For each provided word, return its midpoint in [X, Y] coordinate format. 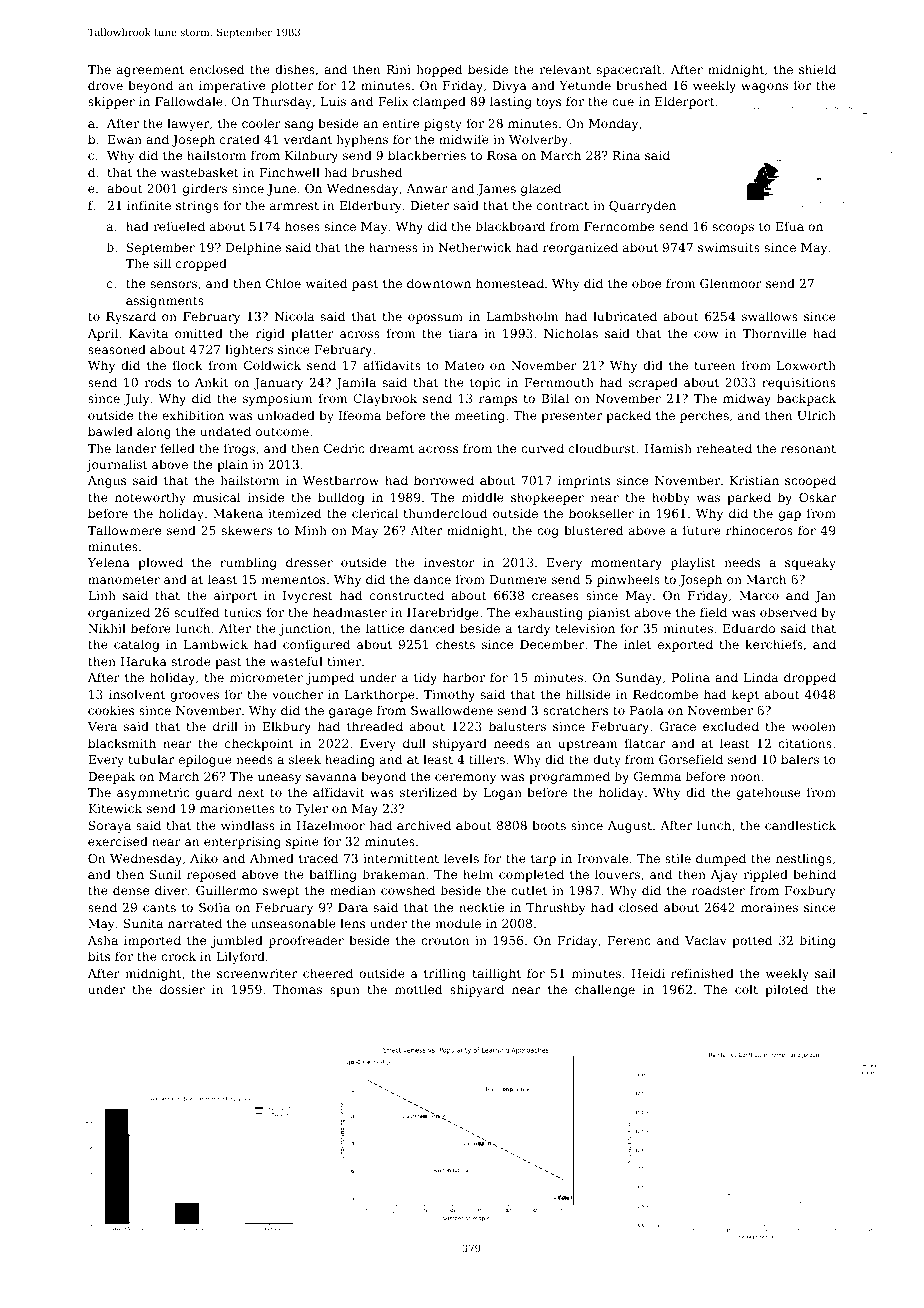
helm [478, 874]
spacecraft [629, 70]
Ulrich [816, 415]
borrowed [444, 480]
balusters [517, 726]
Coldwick [272, 365]
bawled [110, 431]
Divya [509, 87]
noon [745, 777]
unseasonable [293, 923]
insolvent [137, 694]
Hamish [668, 448]
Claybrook [385, 399]
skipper [111, 102]
